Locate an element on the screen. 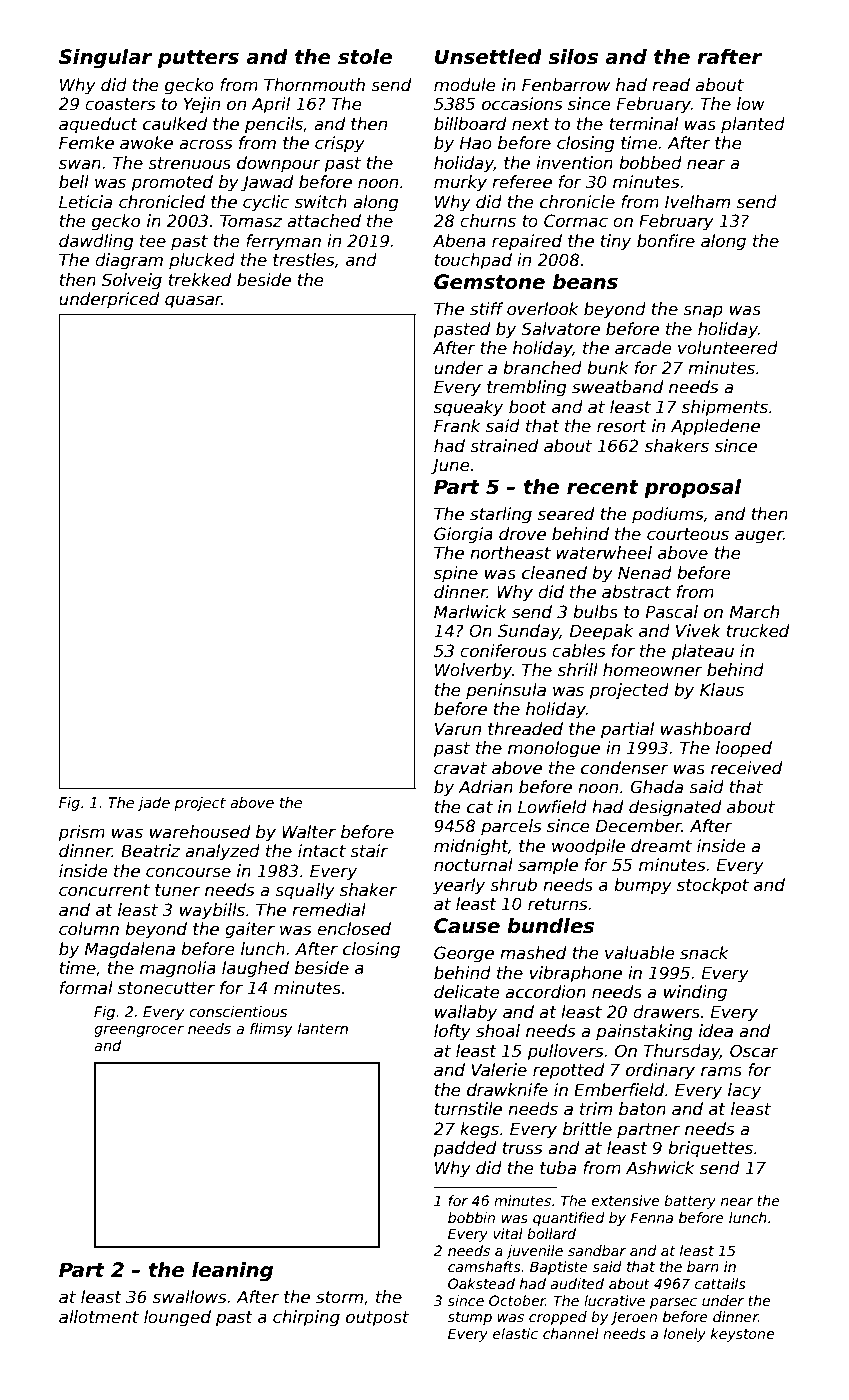 This screenshot has width=849, height=1400. putters is located at coordinates (198, 59).
